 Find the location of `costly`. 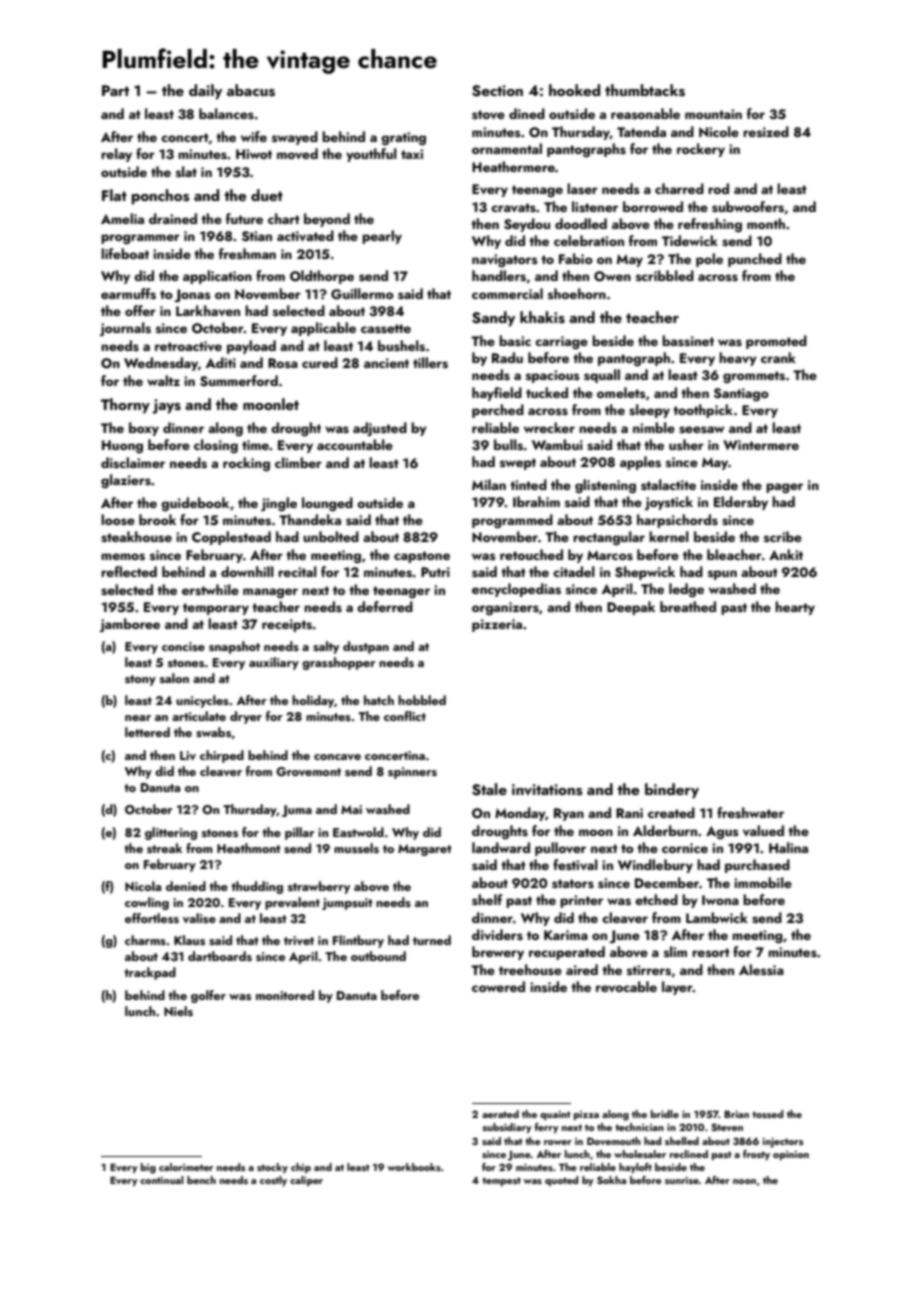

costly is located at coordinates (273, 1181).
